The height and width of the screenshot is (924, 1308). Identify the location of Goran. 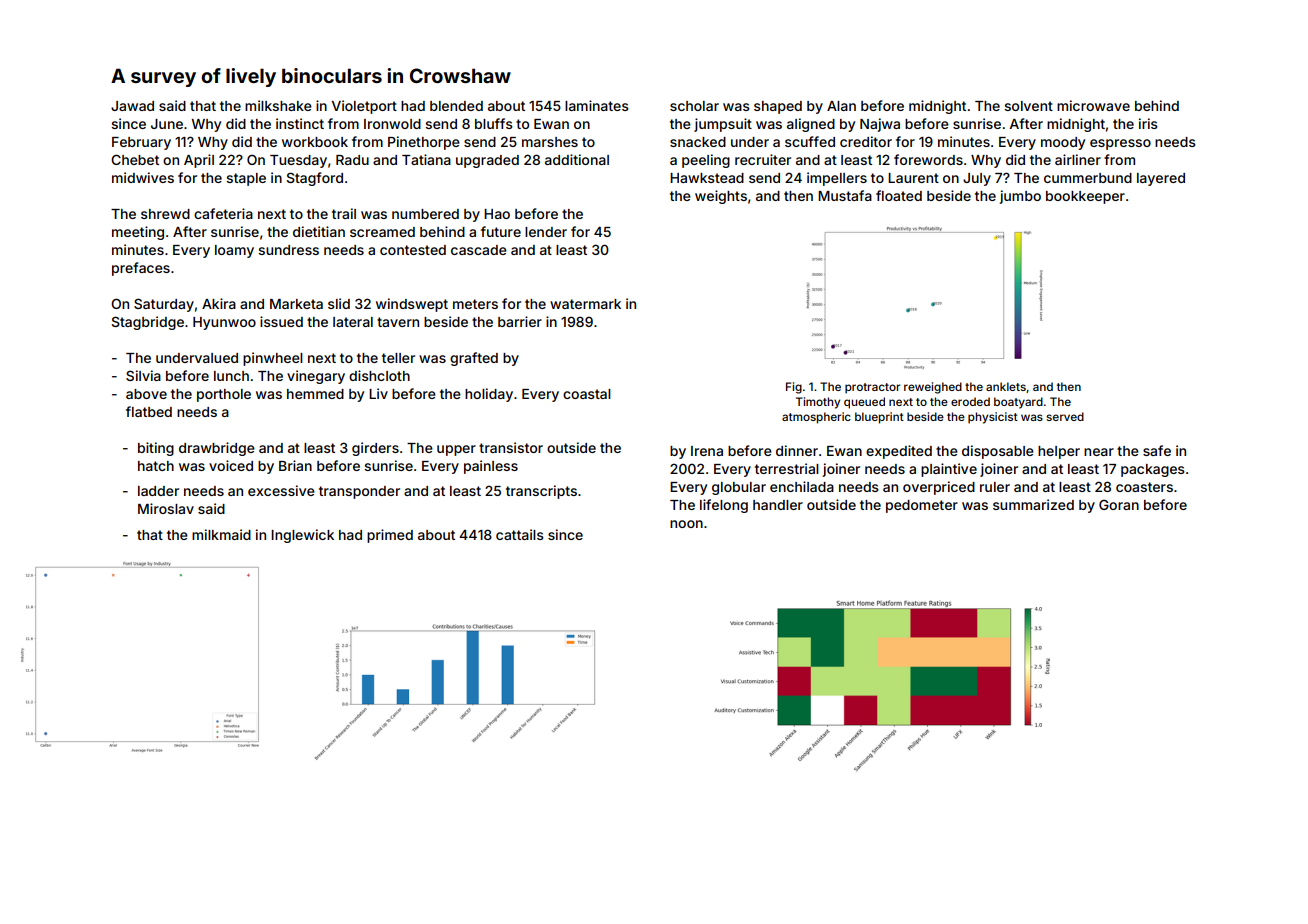
(1119, 504).
